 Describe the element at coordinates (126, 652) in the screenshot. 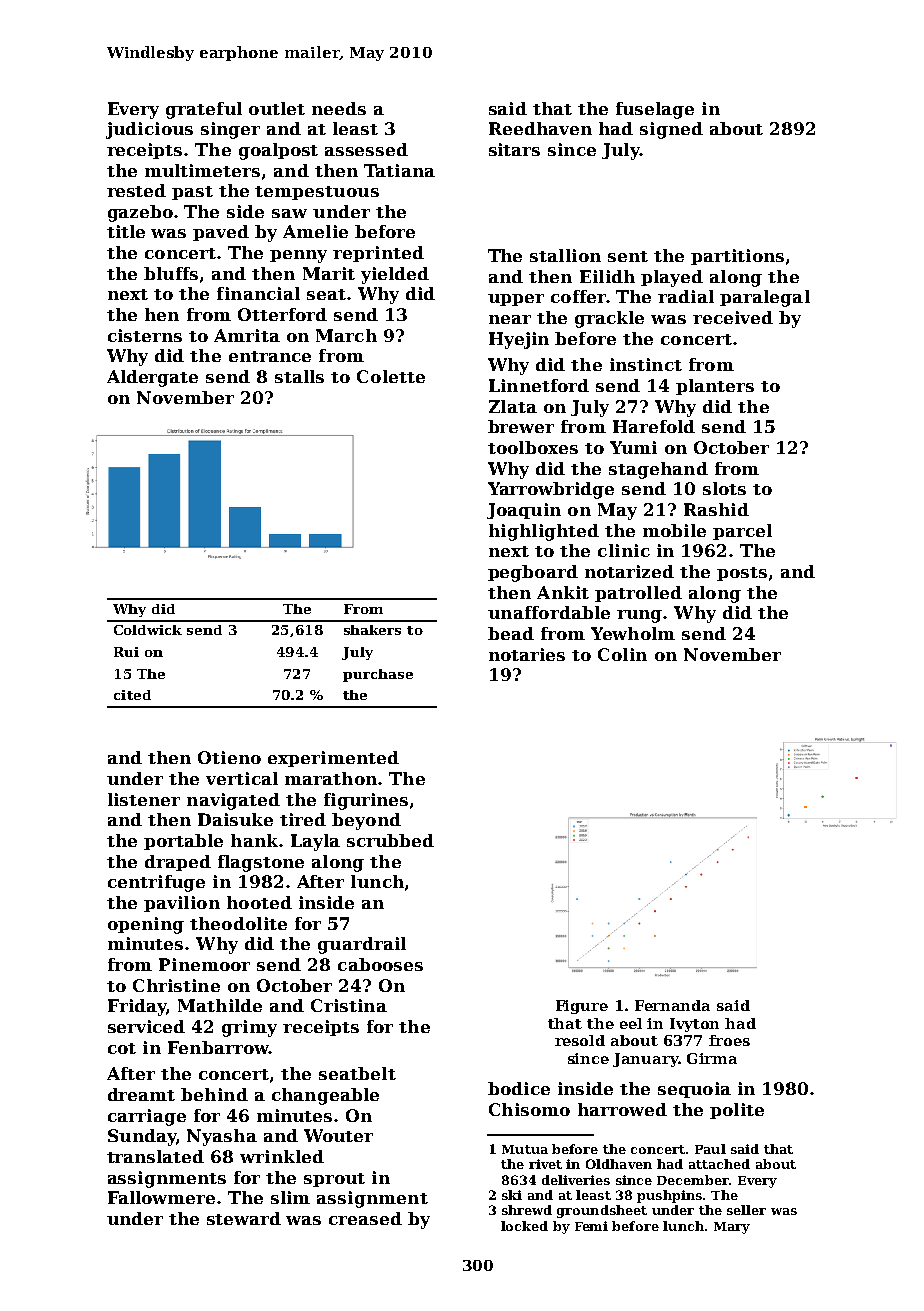

I see `Rui` at that location.
